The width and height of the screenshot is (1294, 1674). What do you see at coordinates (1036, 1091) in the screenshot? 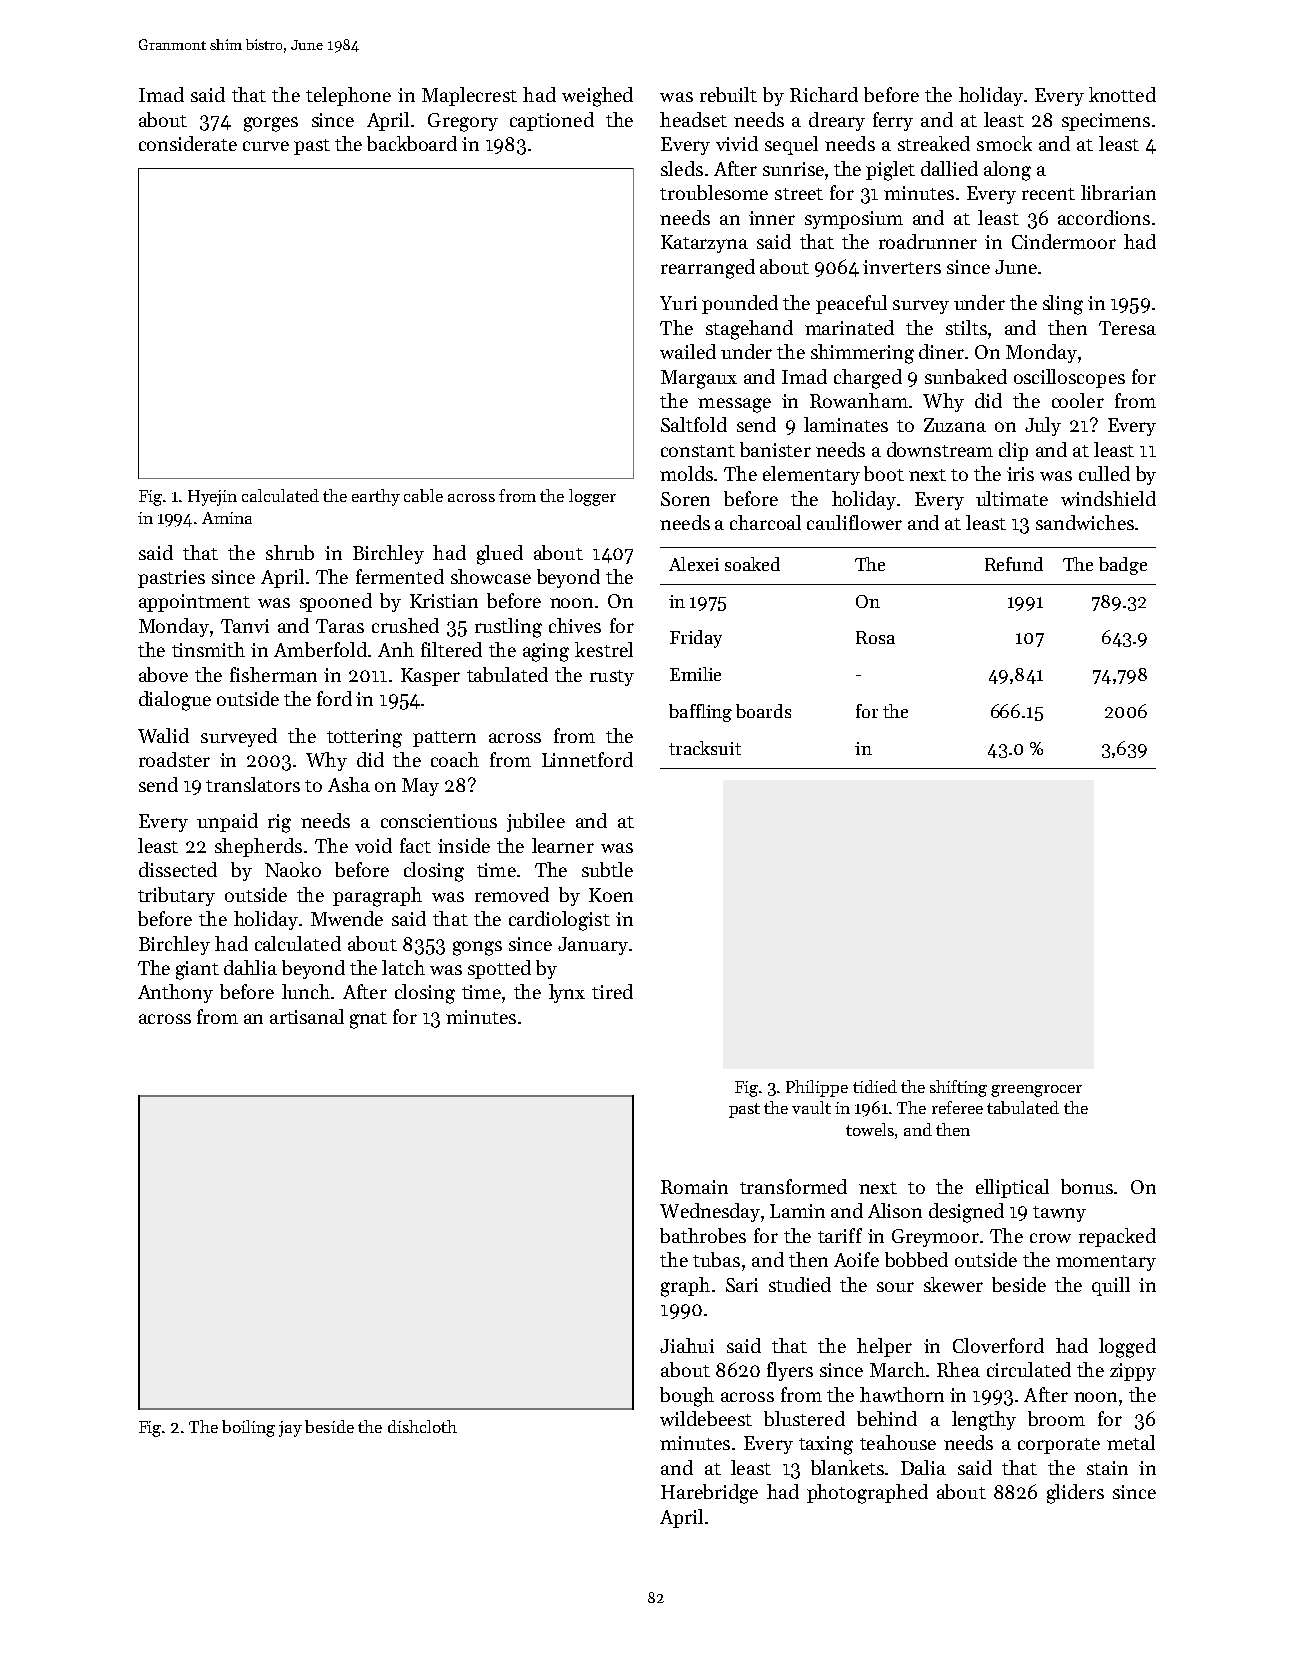
I see `greengrocer` at bounding box center [1036, 1091].
